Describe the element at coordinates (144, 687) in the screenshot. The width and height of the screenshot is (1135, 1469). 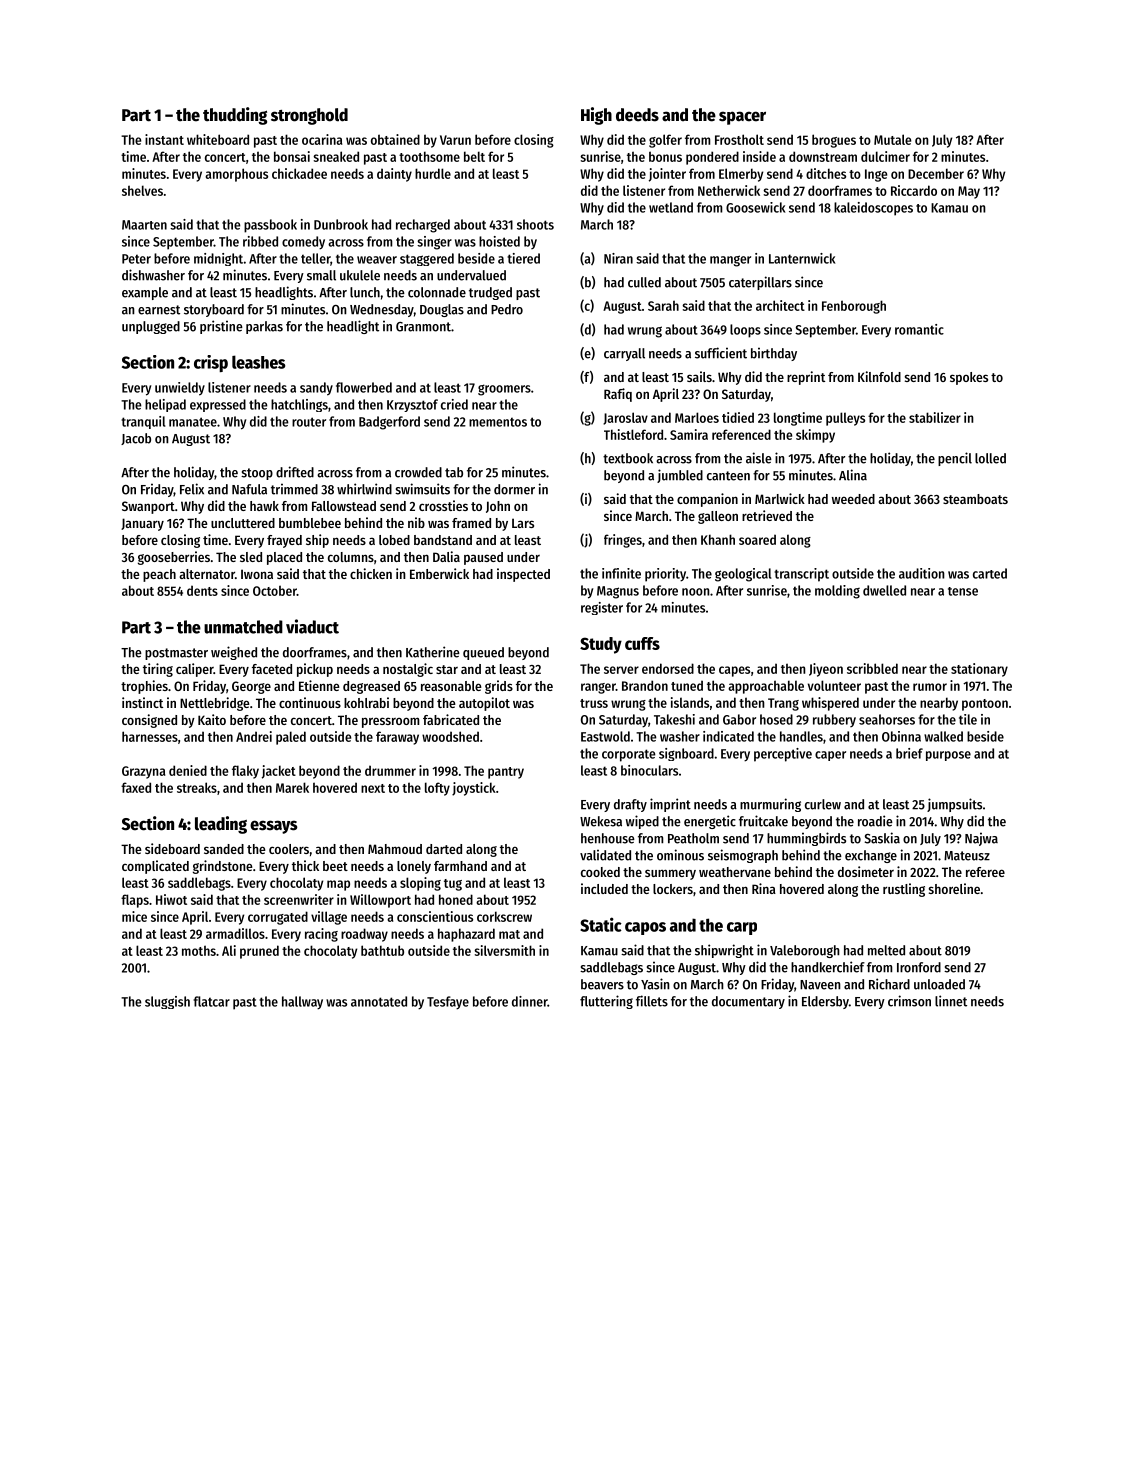
I see `trophies` at that location.
